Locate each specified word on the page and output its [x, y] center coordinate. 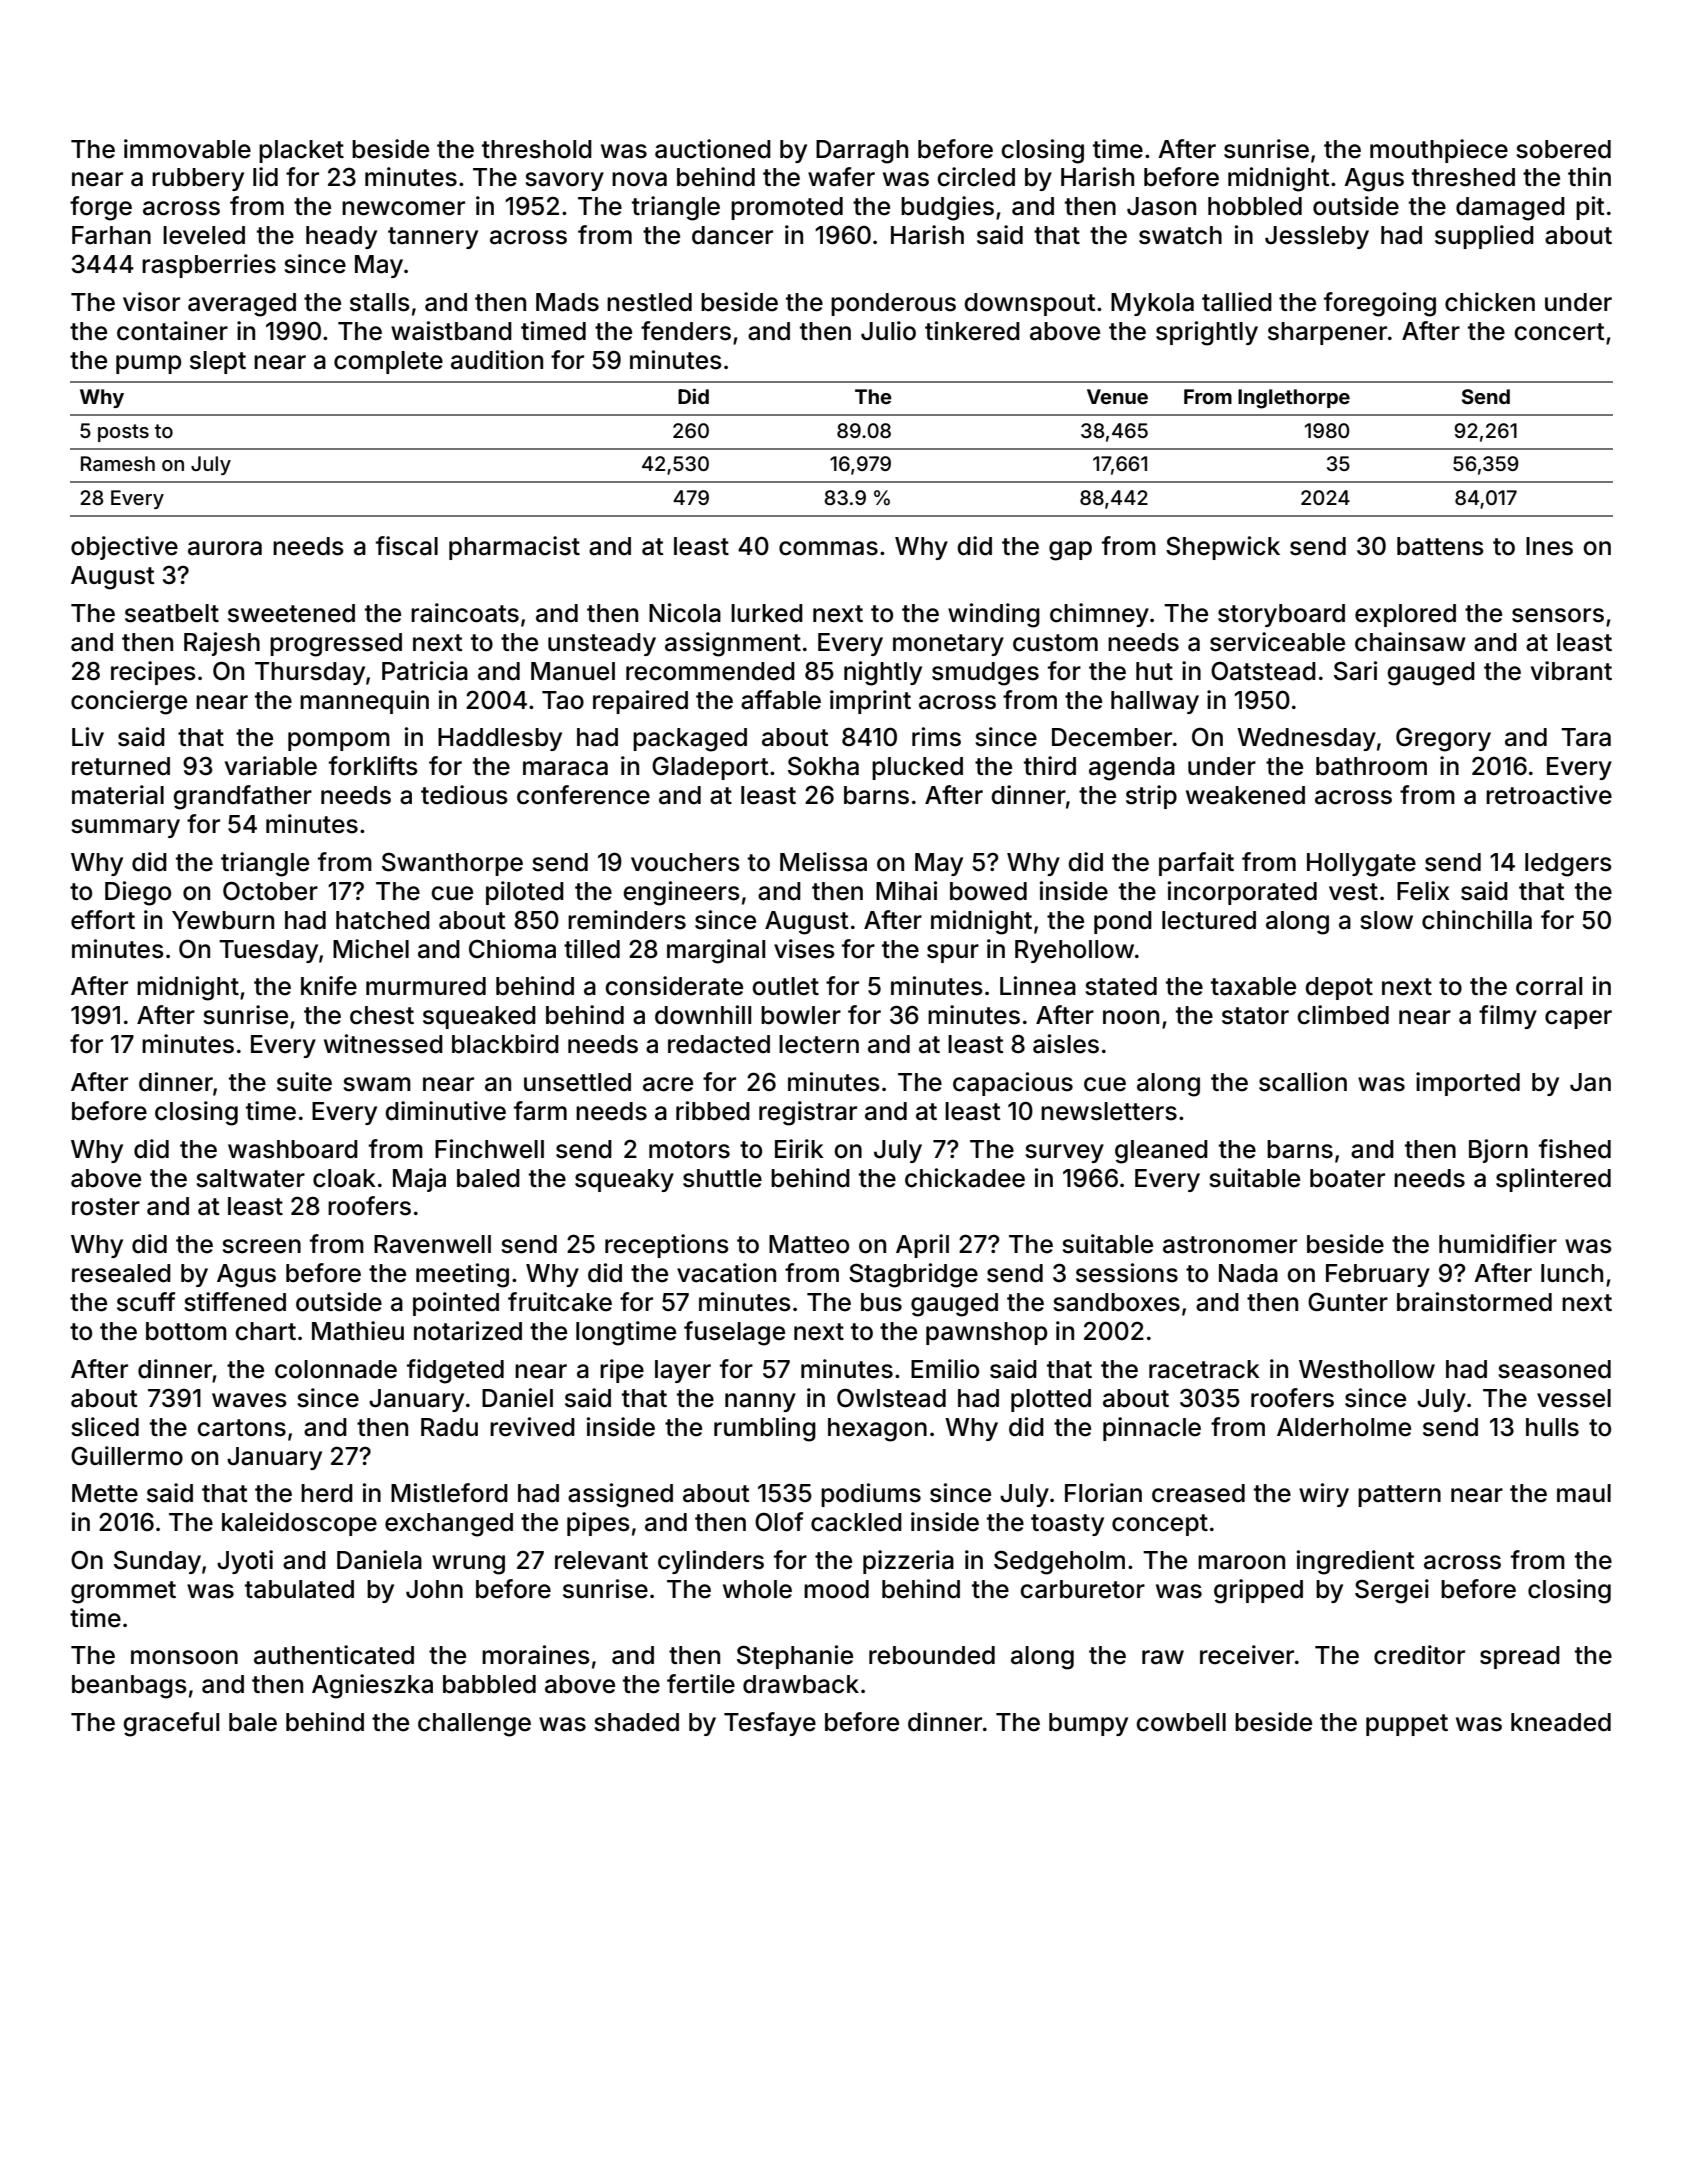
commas [828, 548]
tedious [464, 795]
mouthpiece [1439, 151]
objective [124, 548]
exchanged [449, 1525]
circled [976, 177]
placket [301, 151]
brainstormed [1474, 1302]
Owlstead [891, 1398]
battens [1440, 546]
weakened [1245, 795]
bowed [988, 891]
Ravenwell [432, 1244]
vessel [1574, 1398]
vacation [726, 1273]
